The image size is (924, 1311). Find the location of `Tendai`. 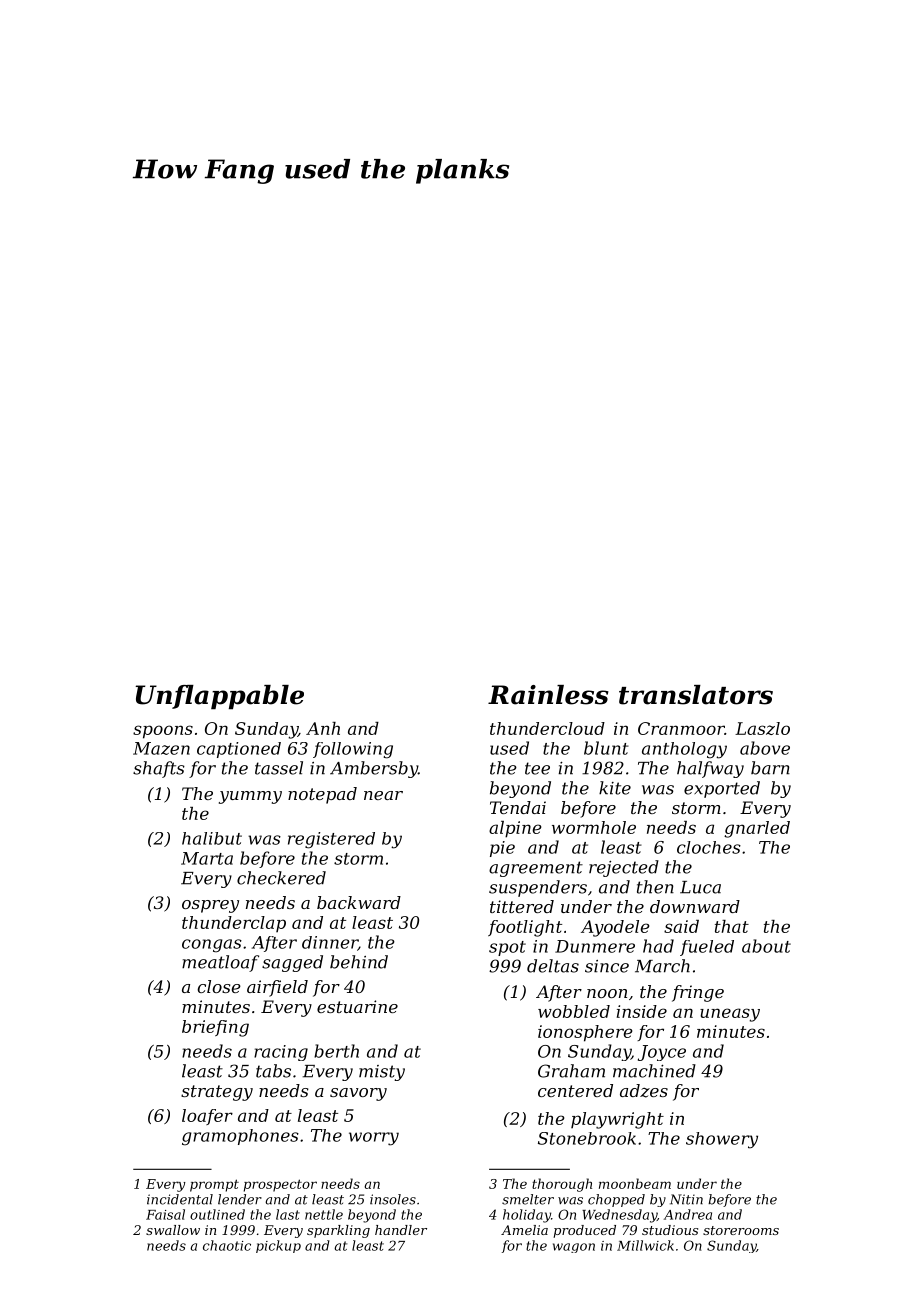

Tendai is located at coordinates (518, 807).
